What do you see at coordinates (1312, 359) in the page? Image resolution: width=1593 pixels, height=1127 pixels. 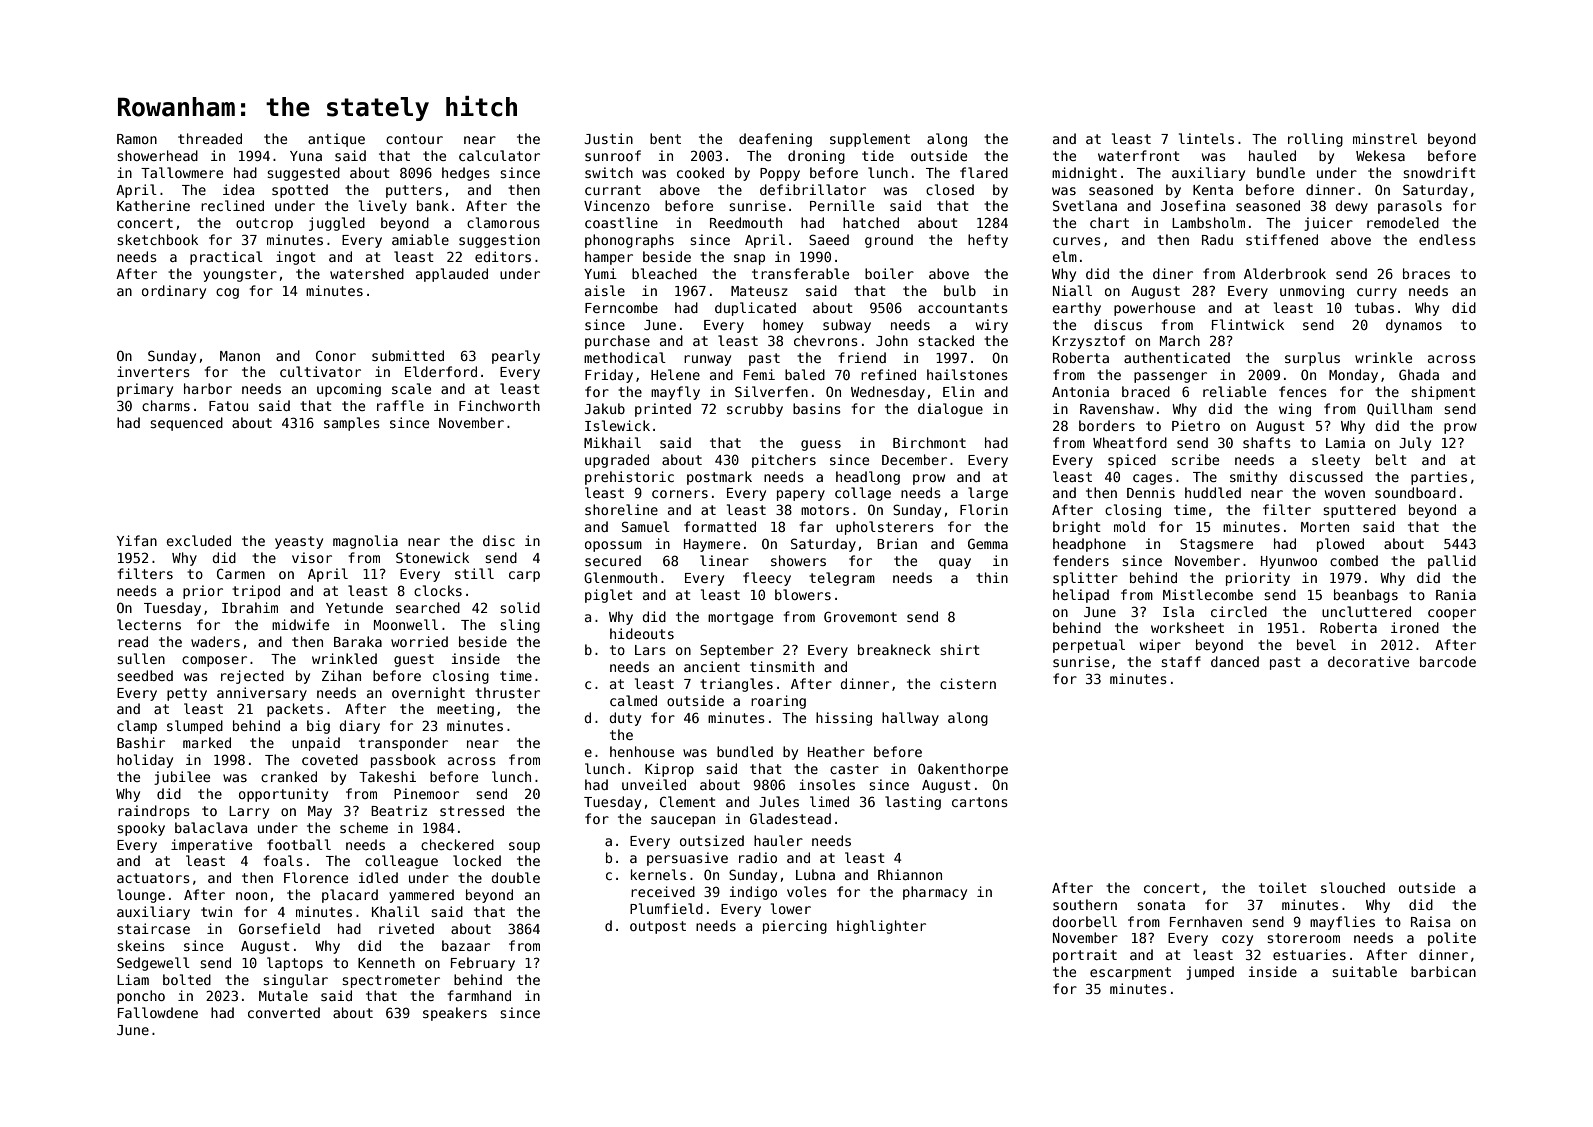 I see `surplus` at bounding box center [1312, 359].
